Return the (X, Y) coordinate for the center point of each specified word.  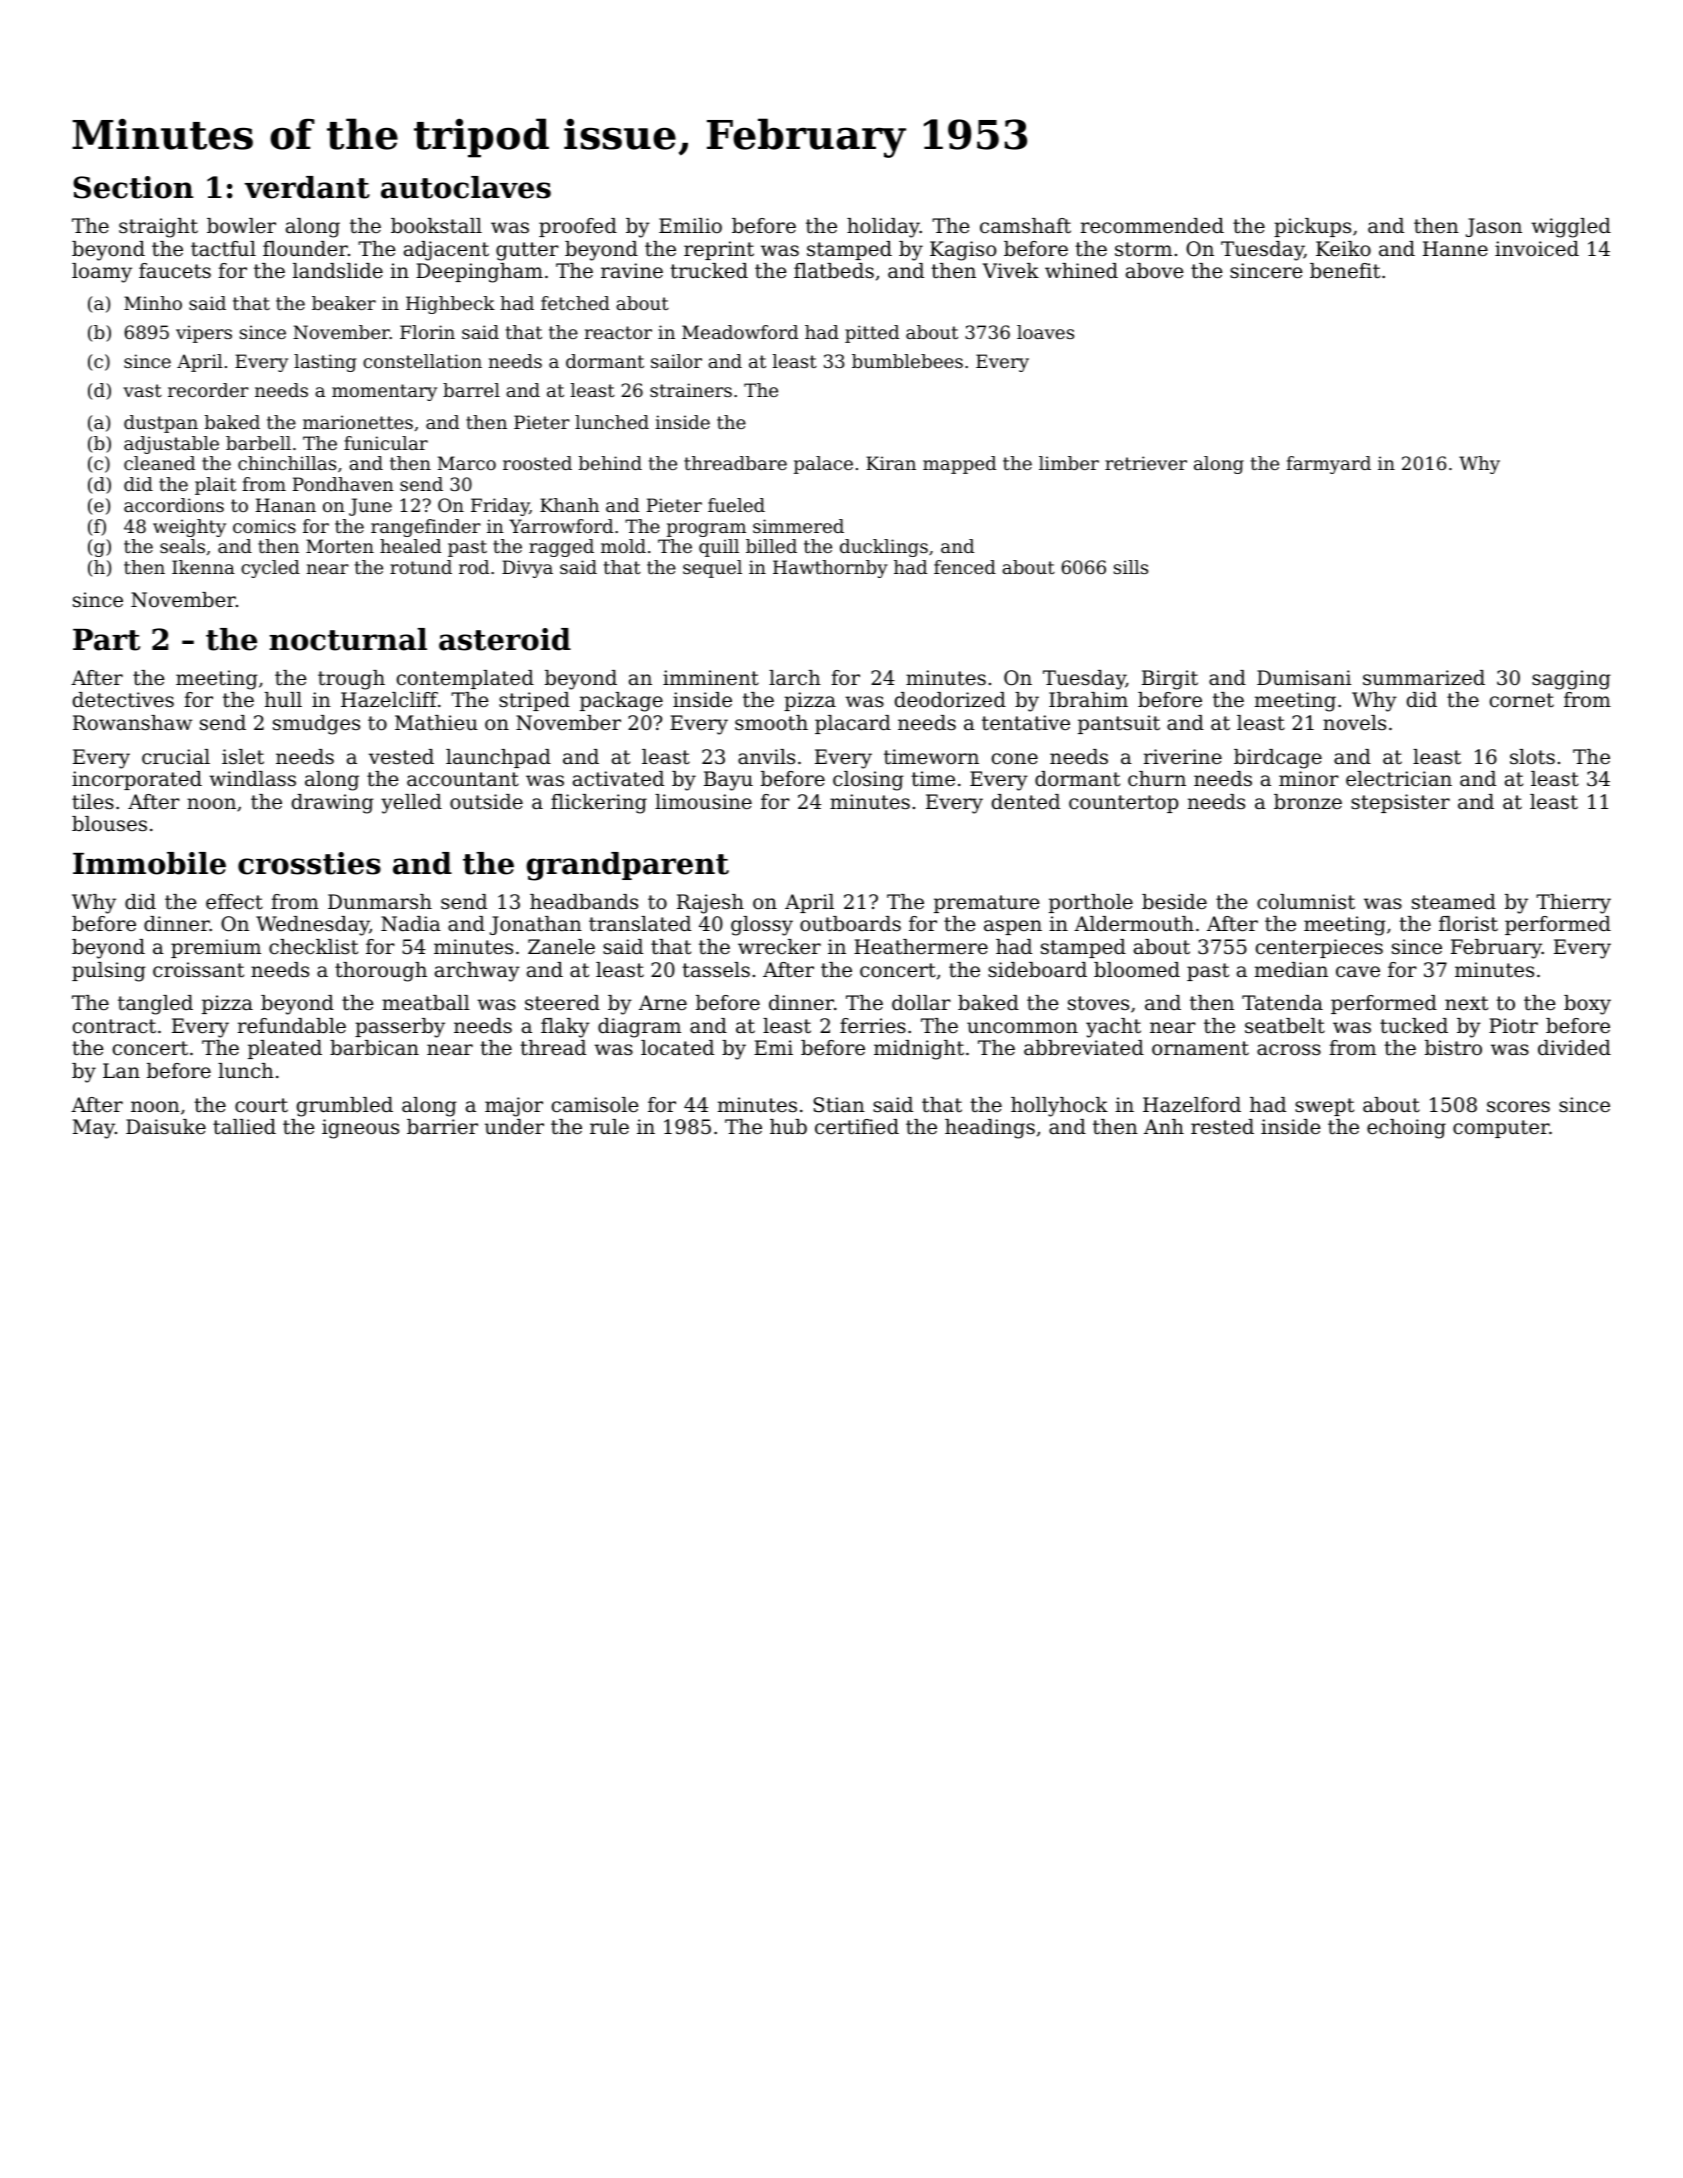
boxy (1587, 1005)
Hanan (286, 505)
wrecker (779, 946)
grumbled (345, 1107)
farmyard (1328, 465)
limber (1069, 463)
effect (234, 902)
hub (788, 1127)
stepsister (1400, 803)
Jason (1494, 227)
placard (853, 724)
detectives (123, 700)
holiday (883, 228)
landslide (338, 271)
